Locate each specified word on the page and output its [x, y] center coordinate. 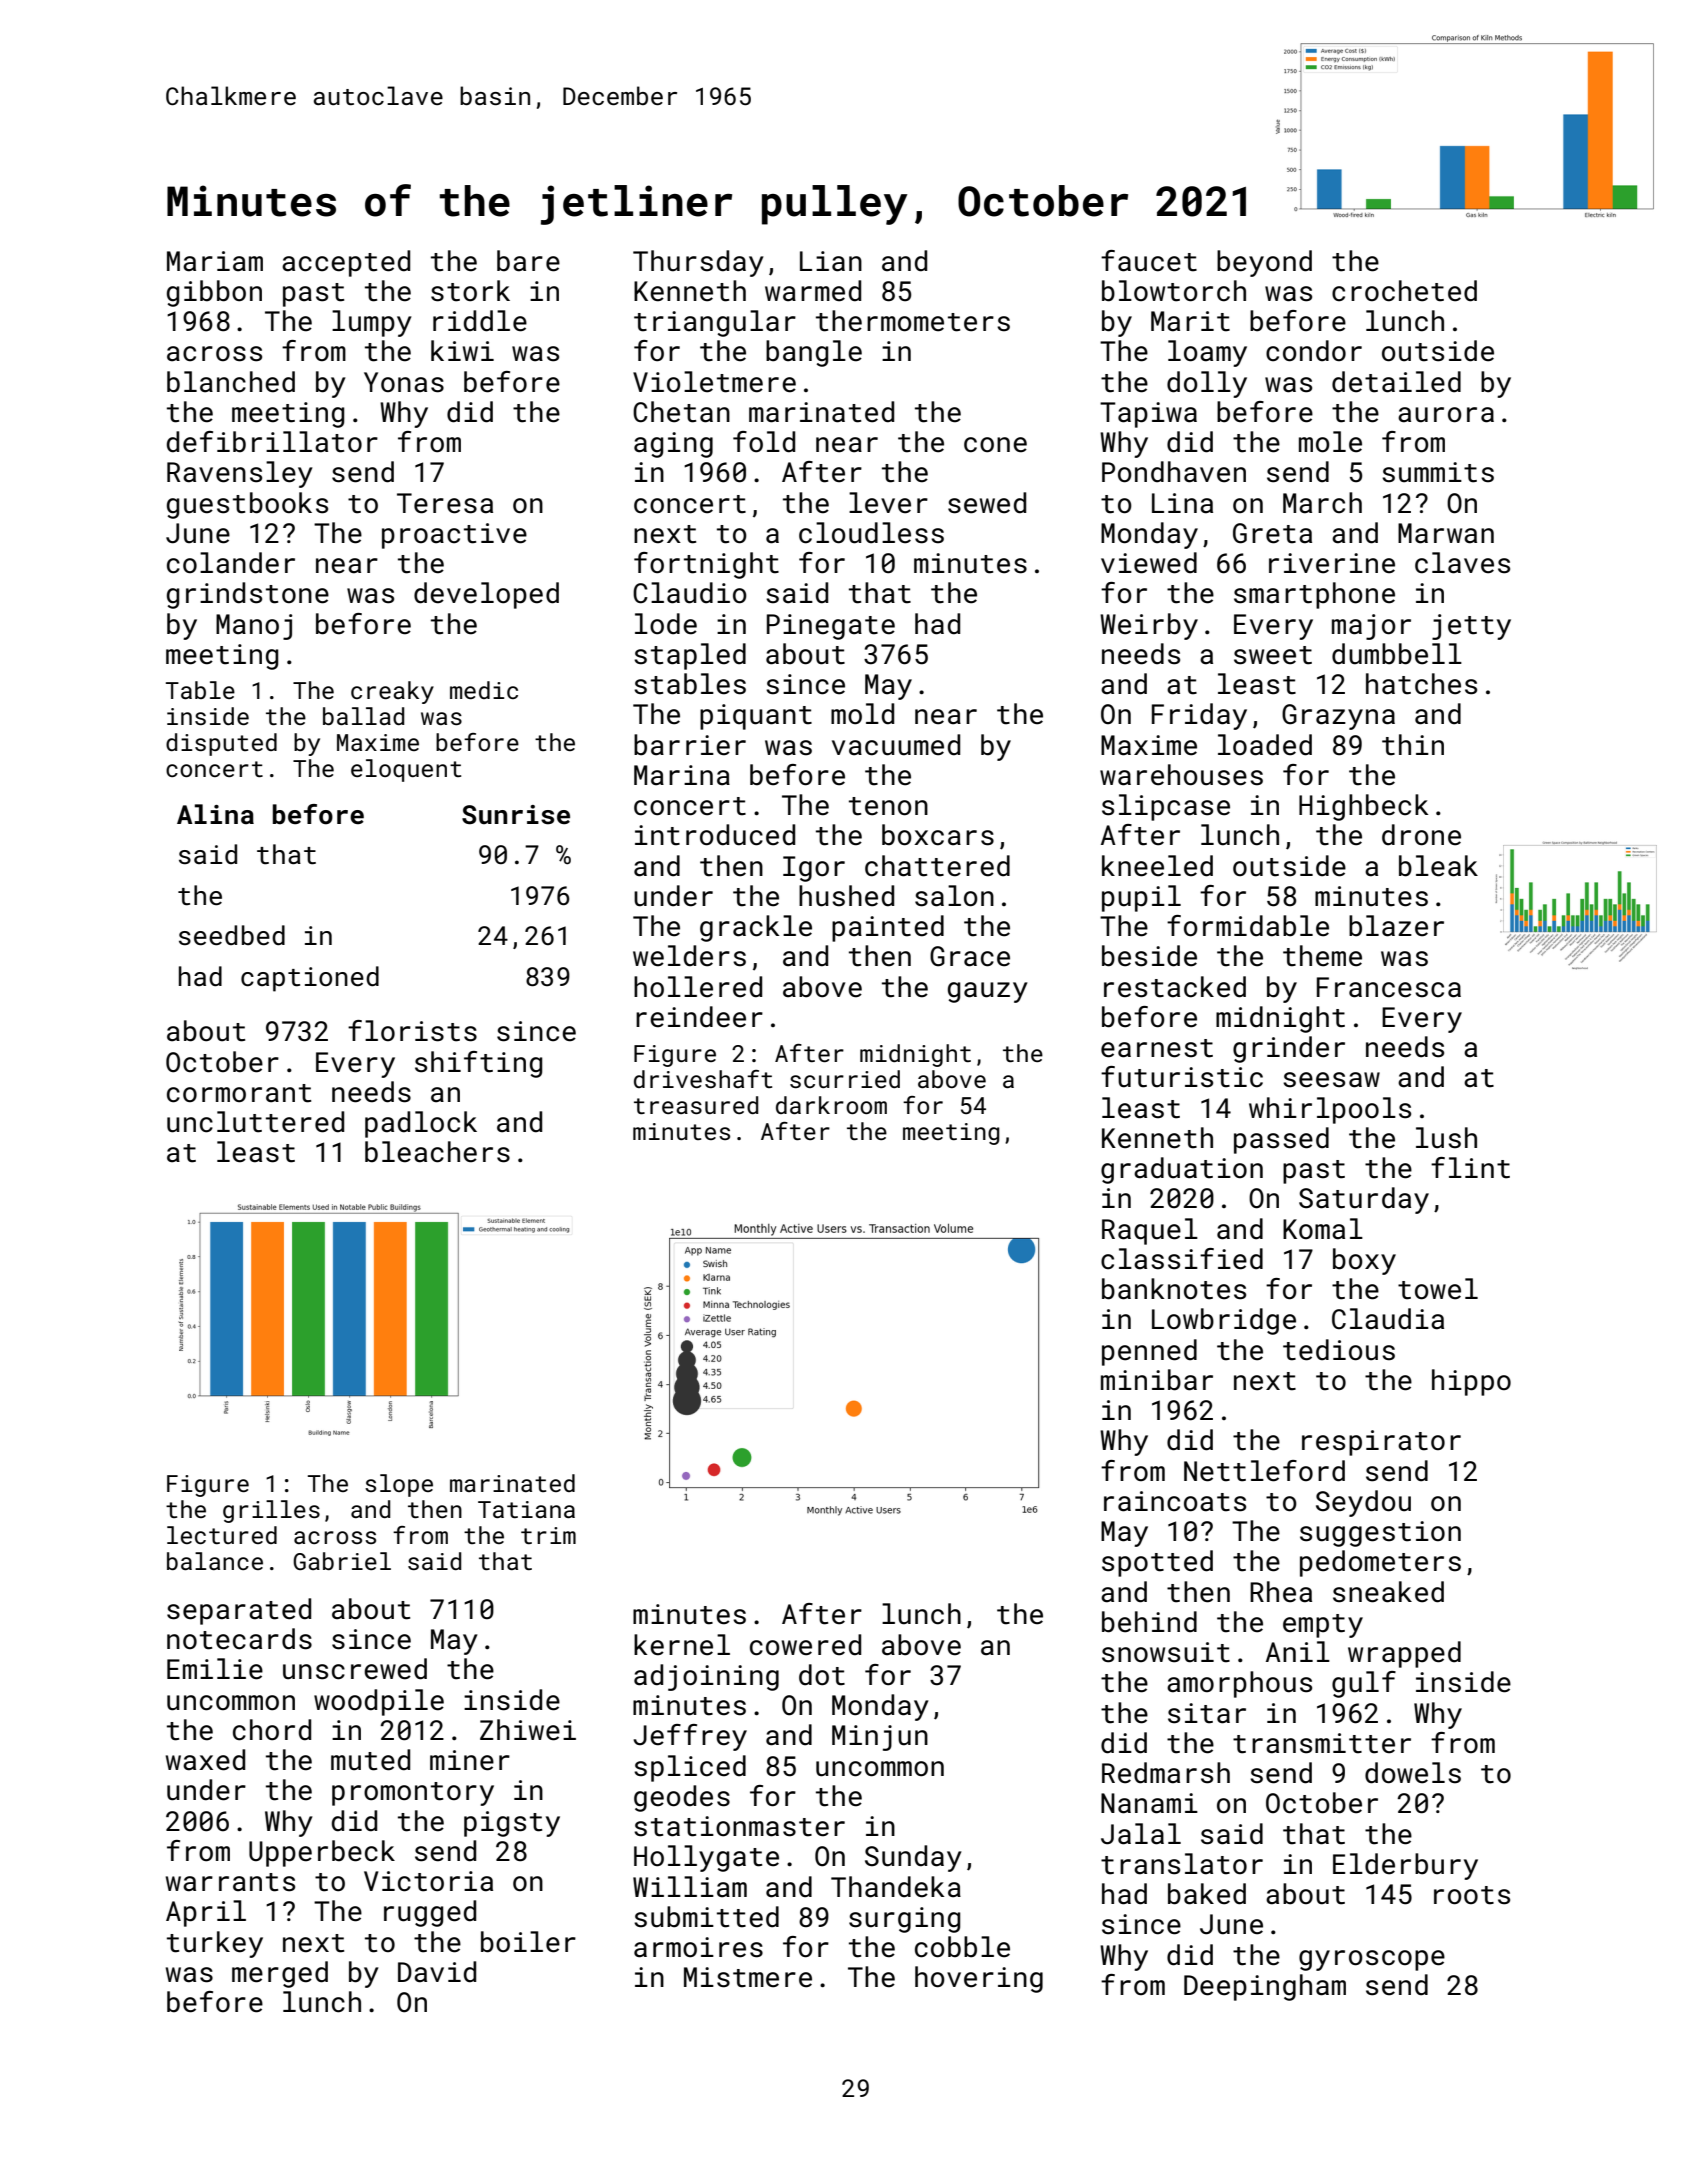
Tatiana [526, 1509]
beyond [1264, 263]
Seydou [1363, 1503]
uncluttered [255, 1122]
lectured [222, 1535]
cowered [805, 1645]
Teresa [445, 503]
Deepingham [1265, 1987]
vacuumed [896, 745]
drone [1421, 835]
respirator [1381, 1443]
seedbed [232, 935]
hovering [979, 1979]
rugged [430, 1913]
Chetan [681, 412]
